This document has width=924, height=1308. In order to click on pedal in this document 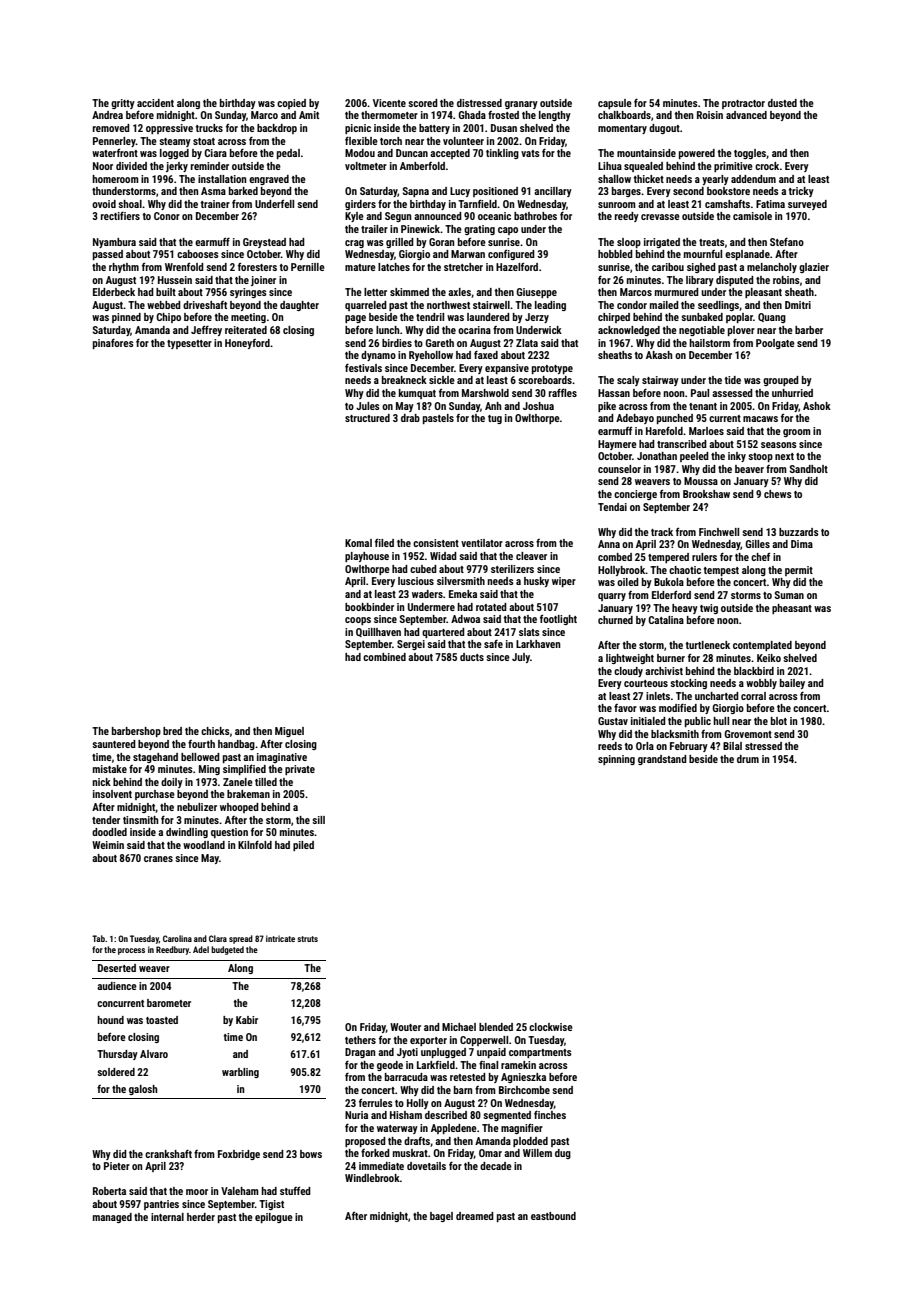, I will do `click(288, 154)`.
